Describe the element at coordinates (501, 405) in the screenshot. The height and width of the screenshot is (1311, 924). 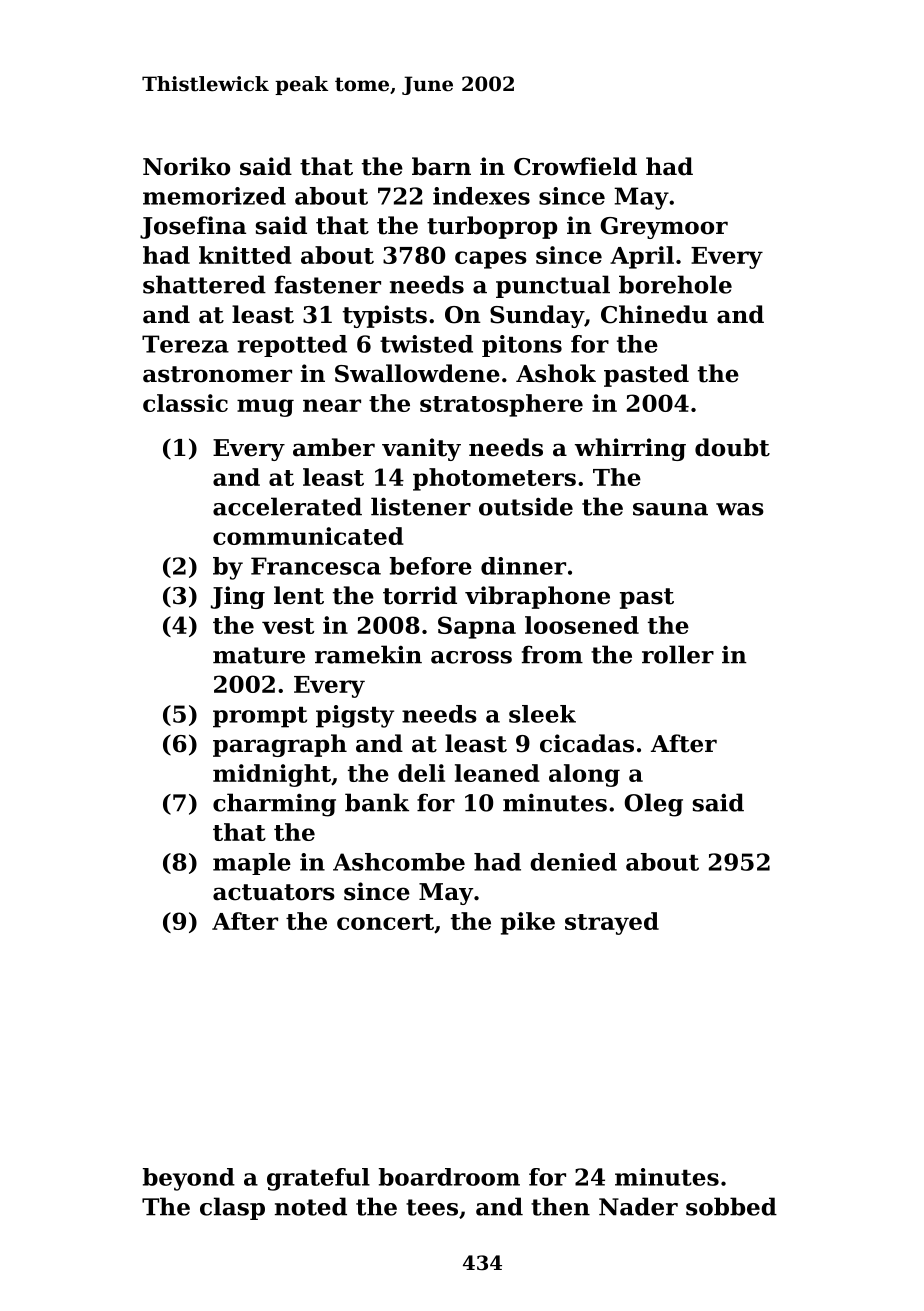
I see `stratosphere` at that location.
